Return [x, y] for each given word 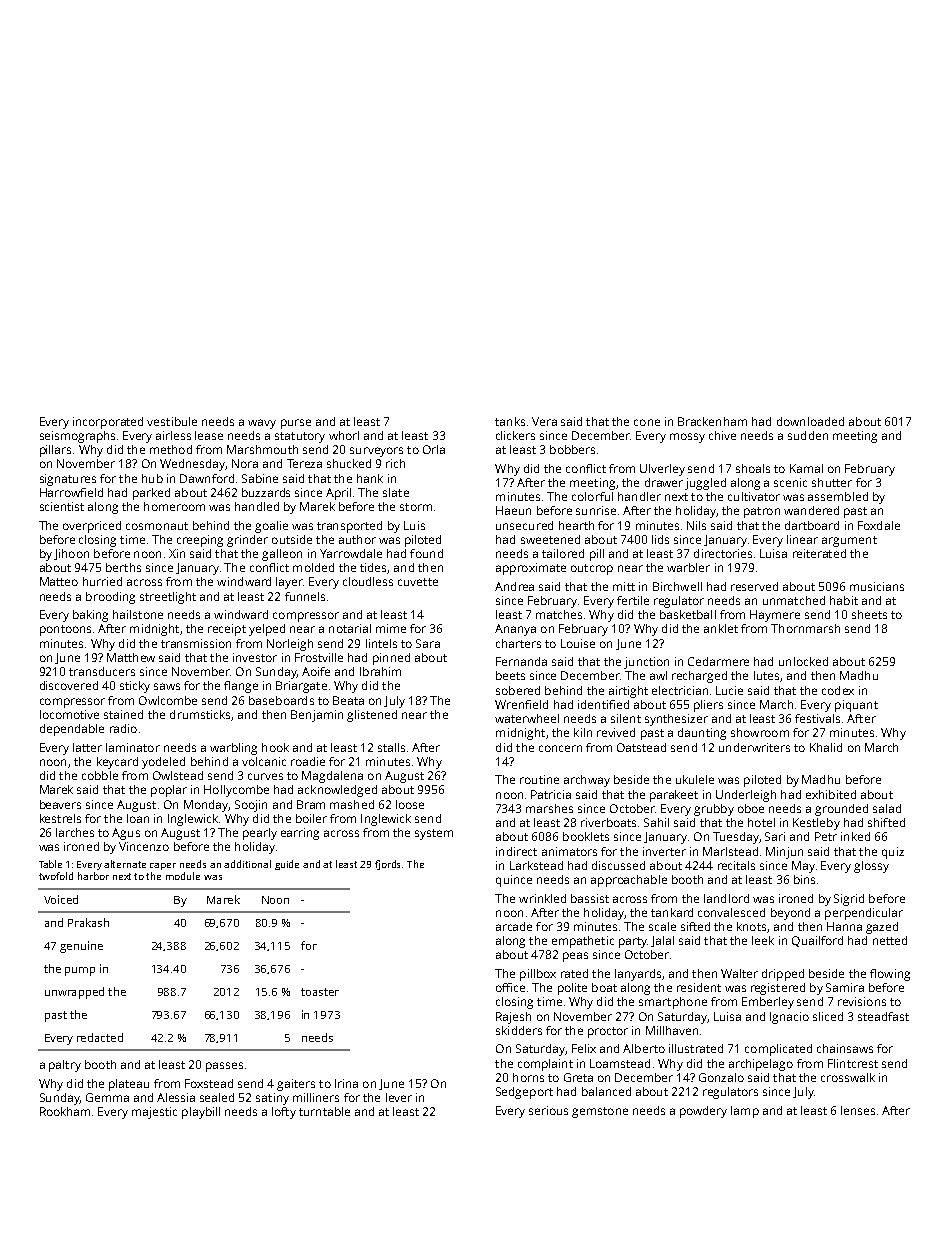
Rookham [65, 1111]
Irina [346, 1083]
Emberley [768, 1003]
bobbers [572, 449]
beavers [60, 804]
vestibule [172, 421]
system [434, 834]
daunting [702, 734]
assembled [838, 496]
